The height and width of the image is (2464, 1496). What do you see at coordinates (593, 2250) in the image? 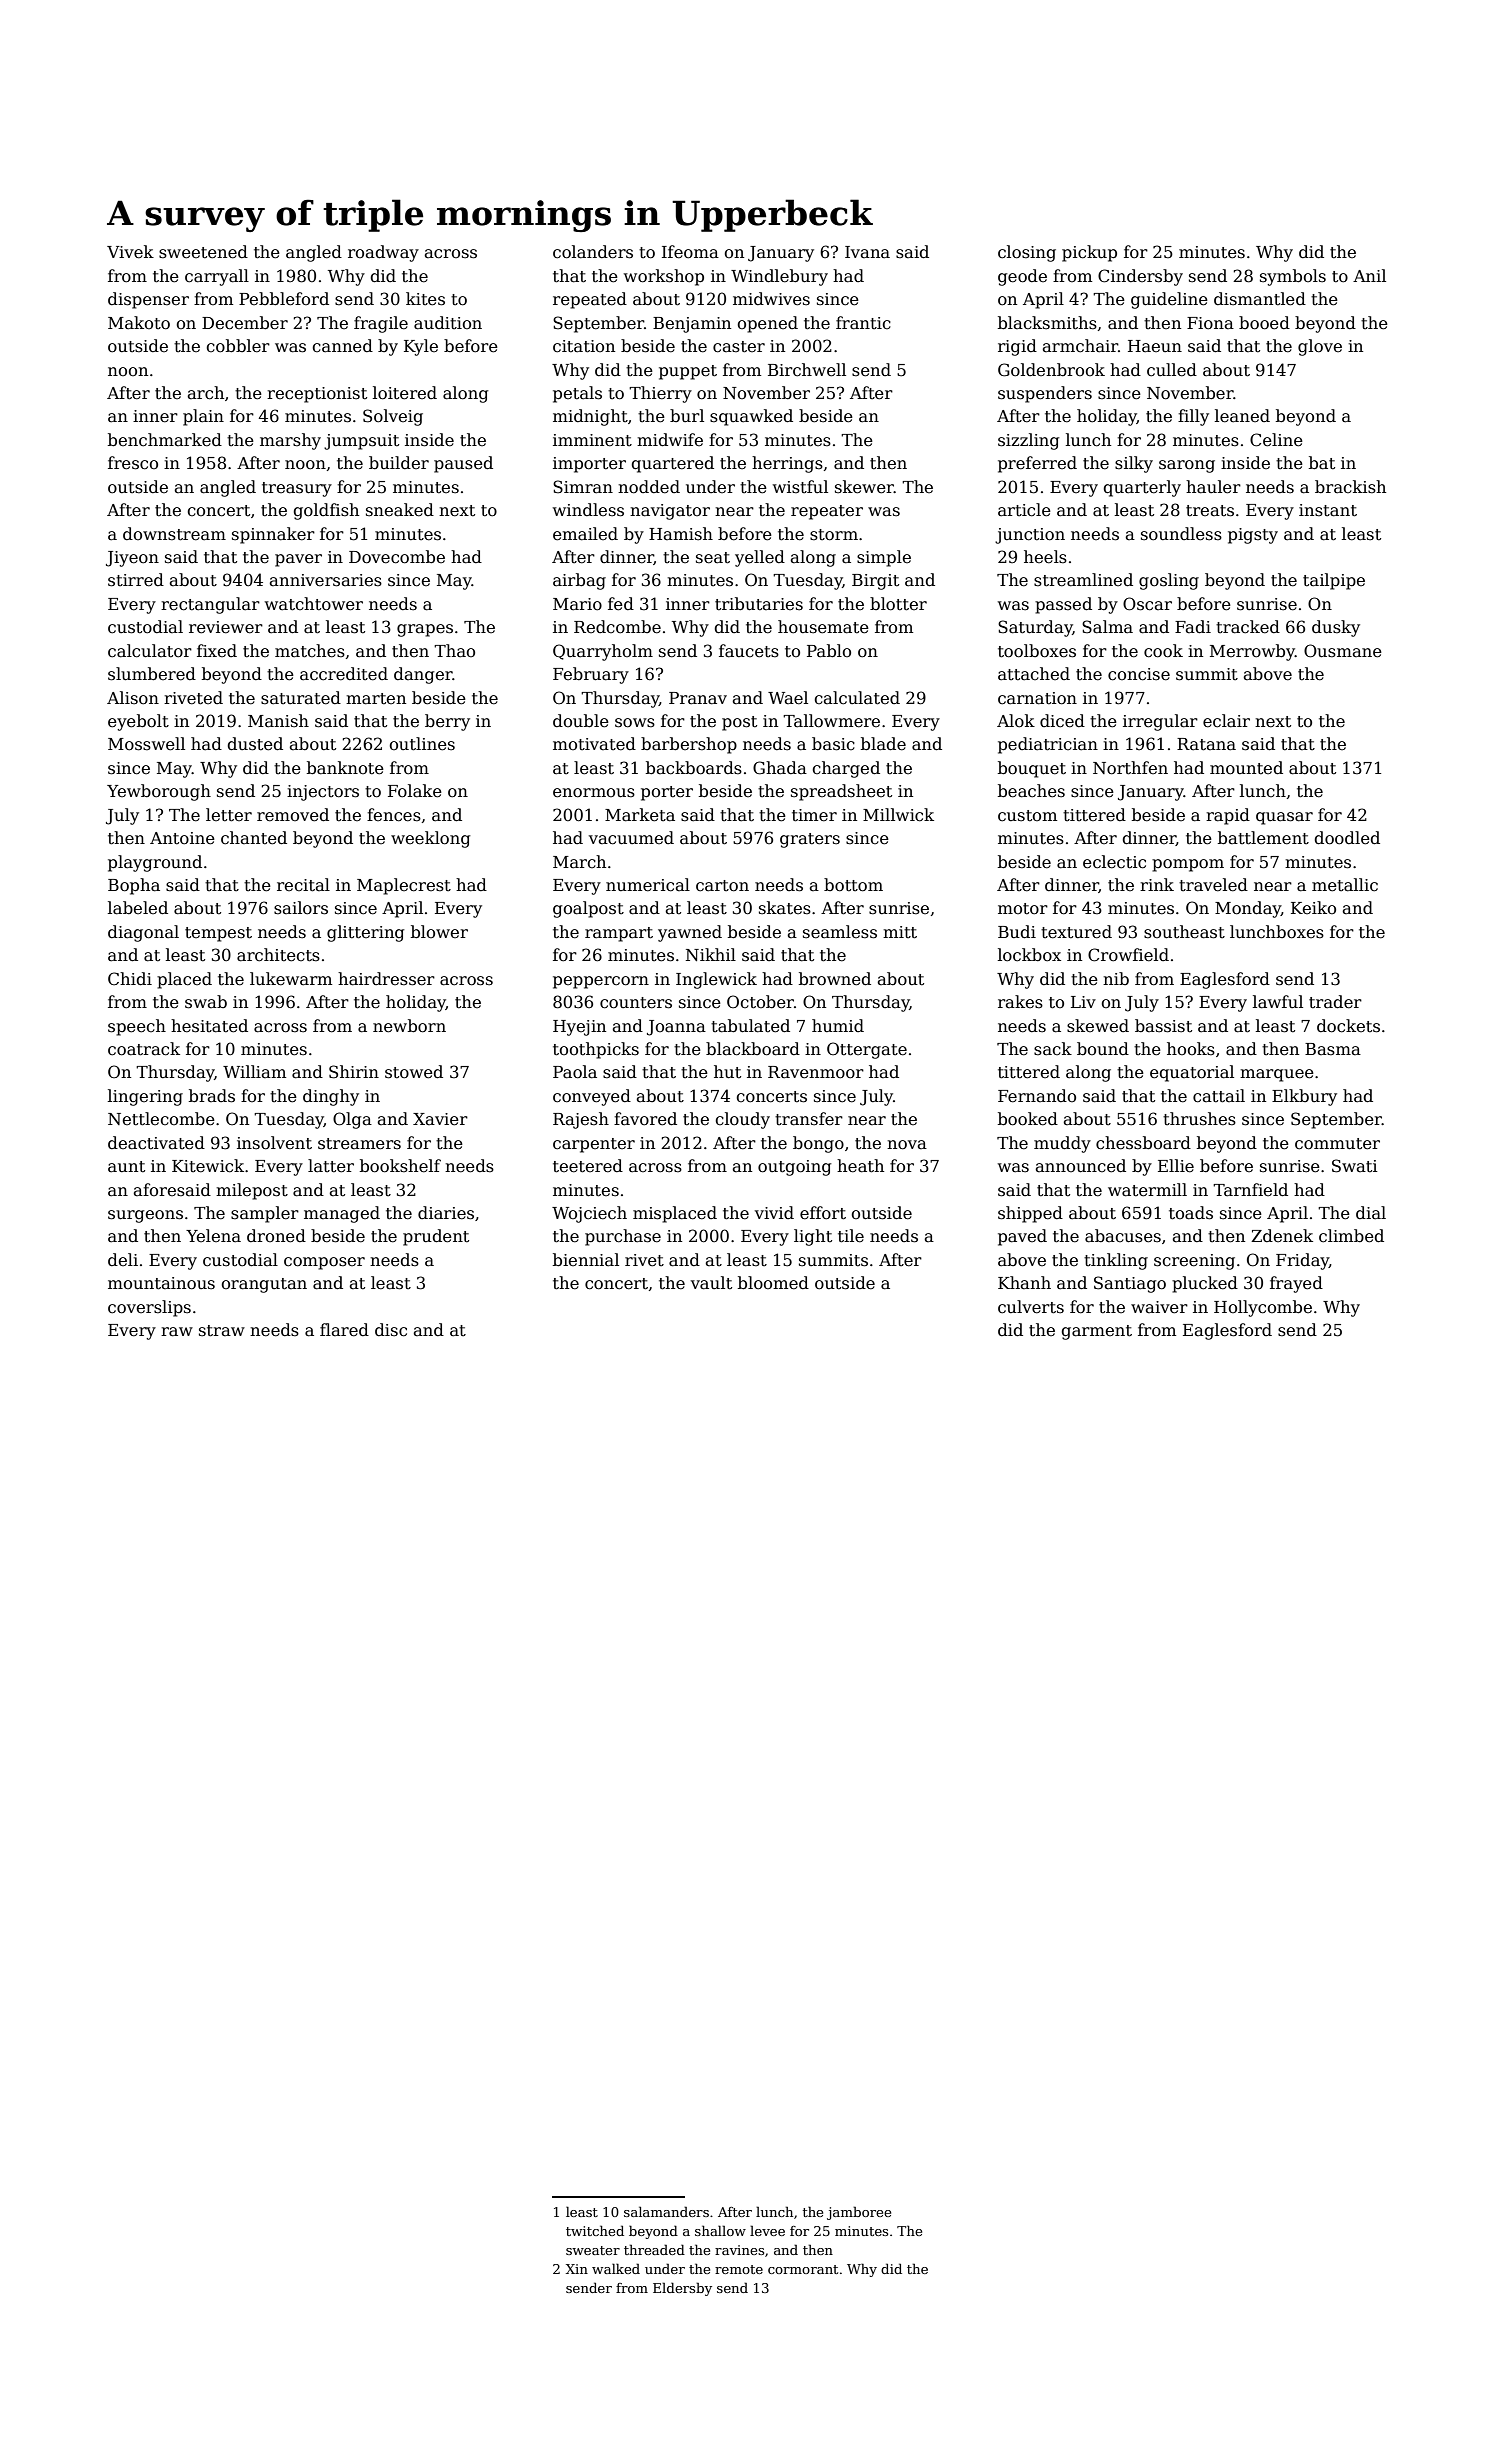
I see `sweater` at bounding box center [593, 2250].
